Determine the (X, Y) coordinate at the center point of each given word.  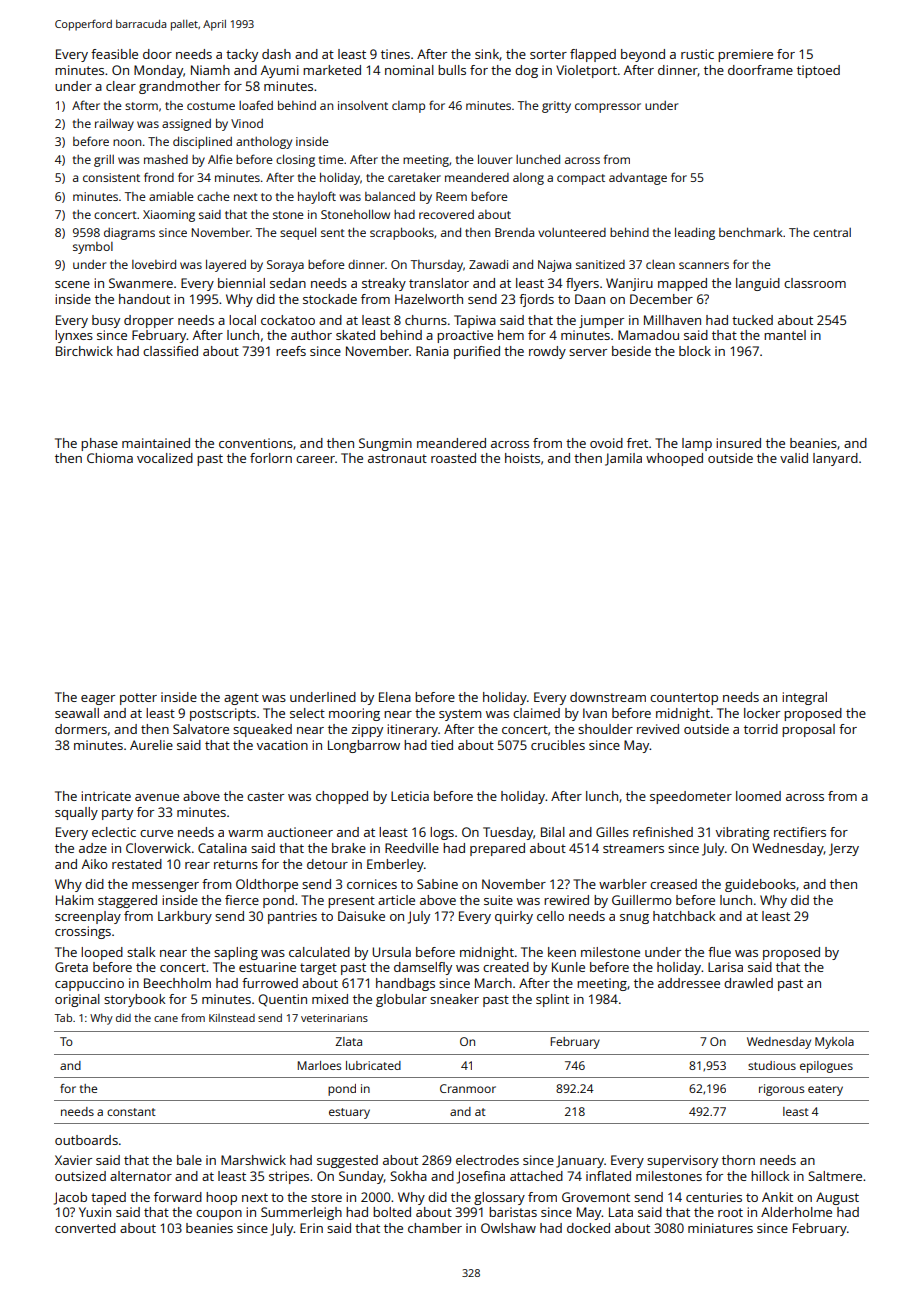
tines (395, 54)
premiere (745, 55)
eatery (825, 1090)
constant (131, 1112)
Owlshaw (508, 1228)
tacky (242, 55)
